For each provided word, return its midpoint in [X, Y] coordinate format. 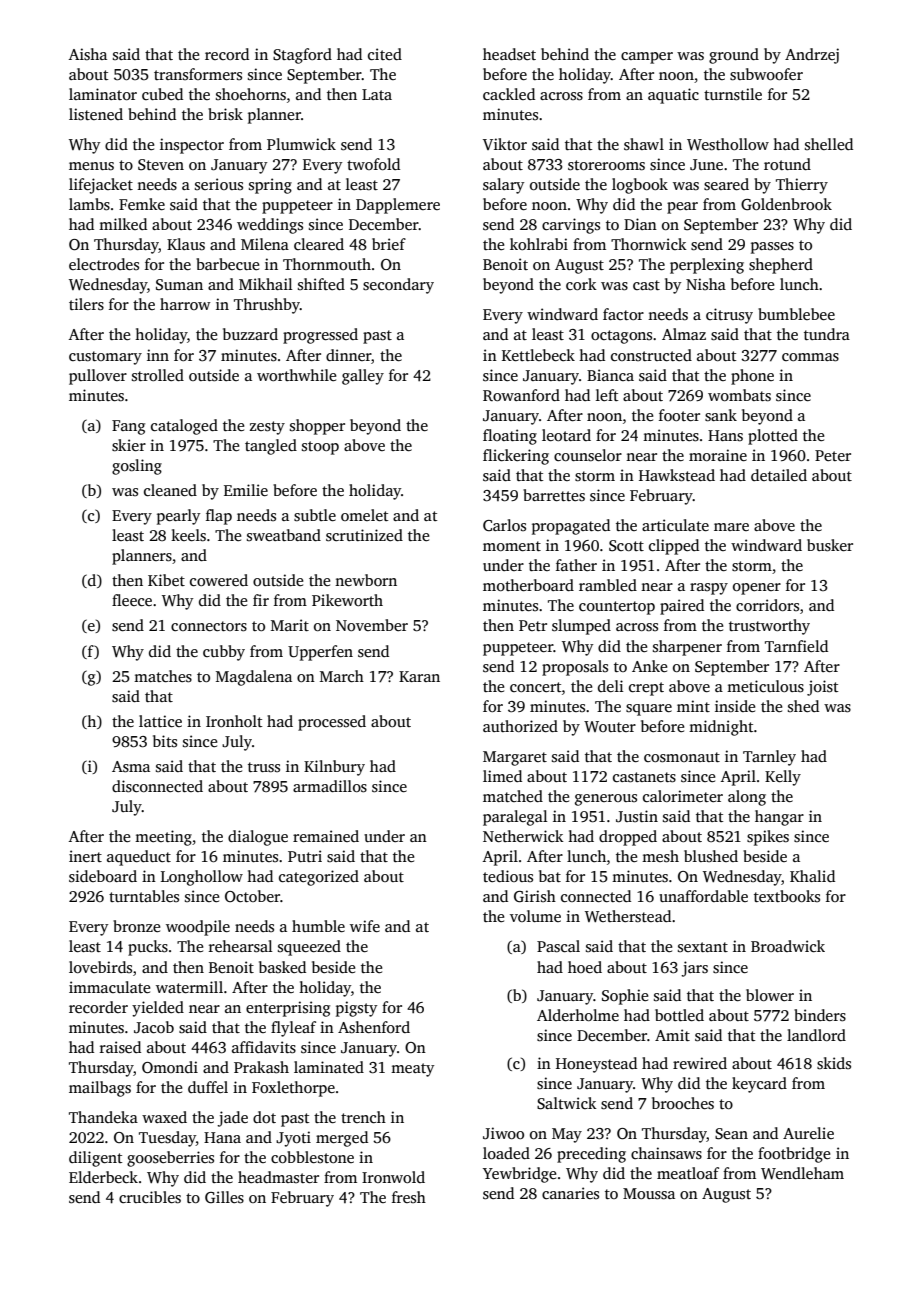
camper [647, 58]
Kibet [166, 580]
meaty [412, 1070]
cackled [509, 94]
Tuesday [167, 1139]
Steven [161, 165]
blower [770, 995]
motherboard [528, 585]
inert [85, 856]
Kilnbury [334, 768]
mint [693, 706]
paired [682, 607]
